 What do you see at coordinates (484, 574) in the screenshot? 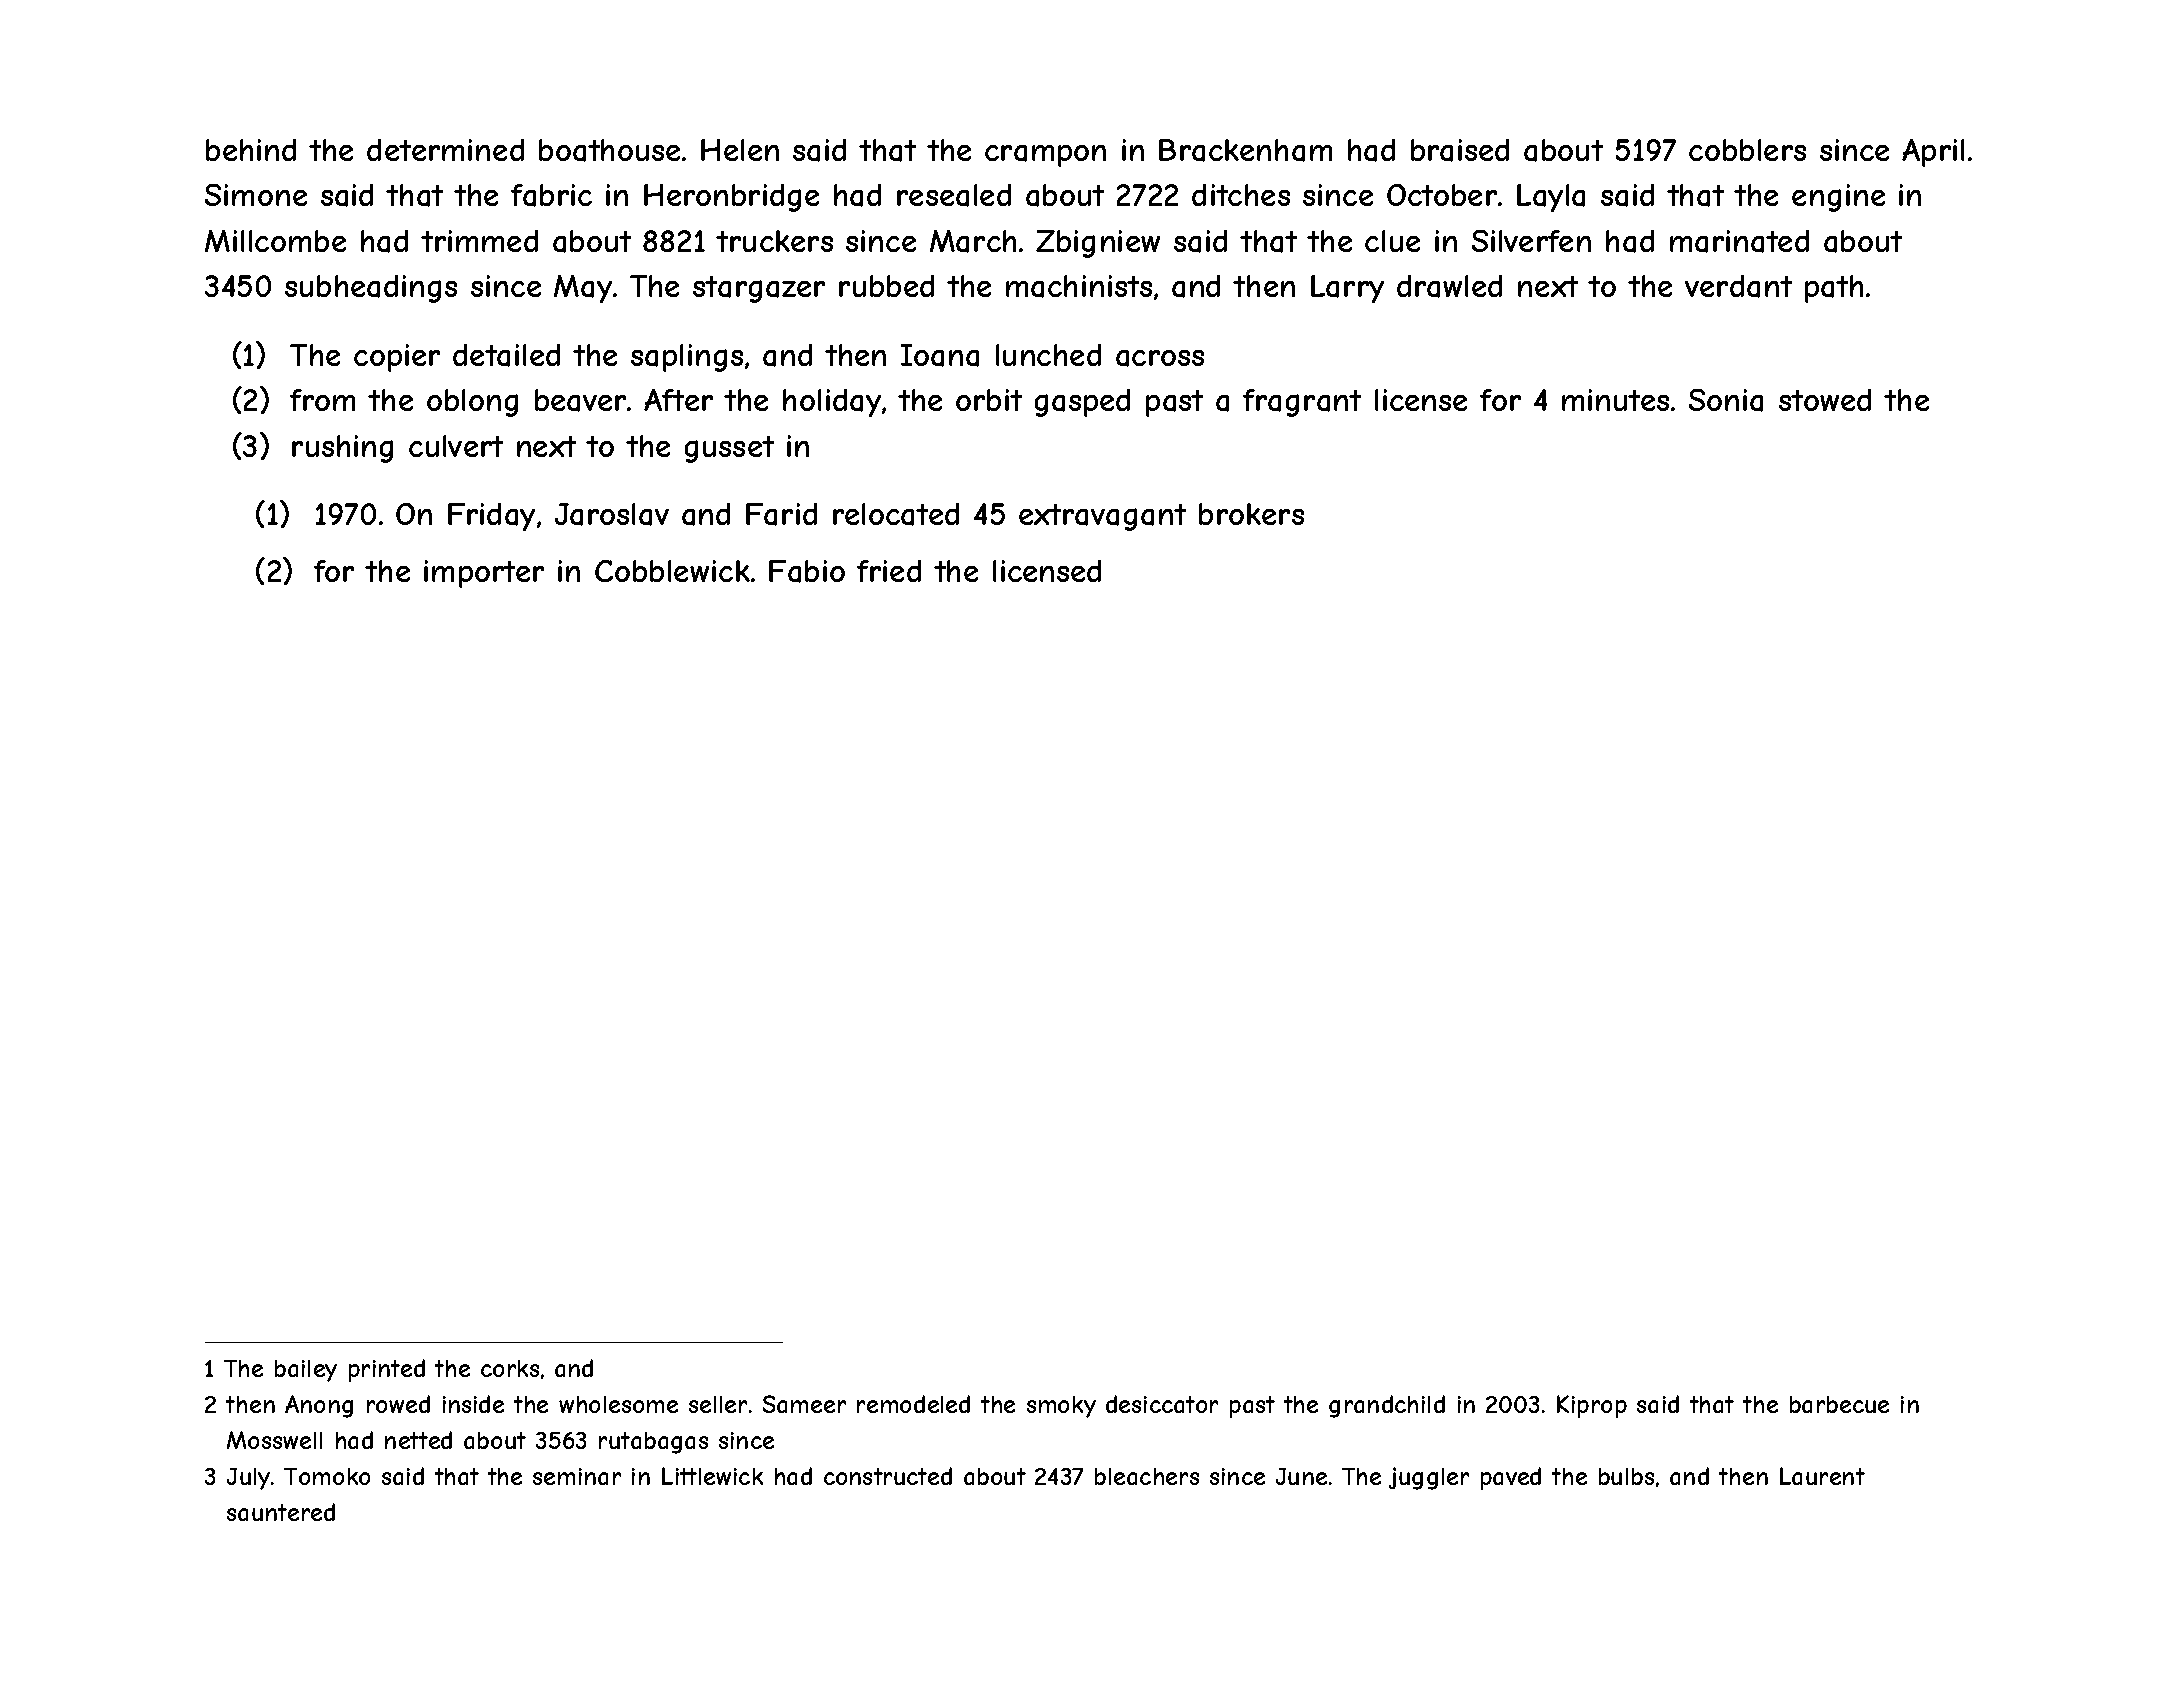
I see `importer` at bounding box center [484, 574].
